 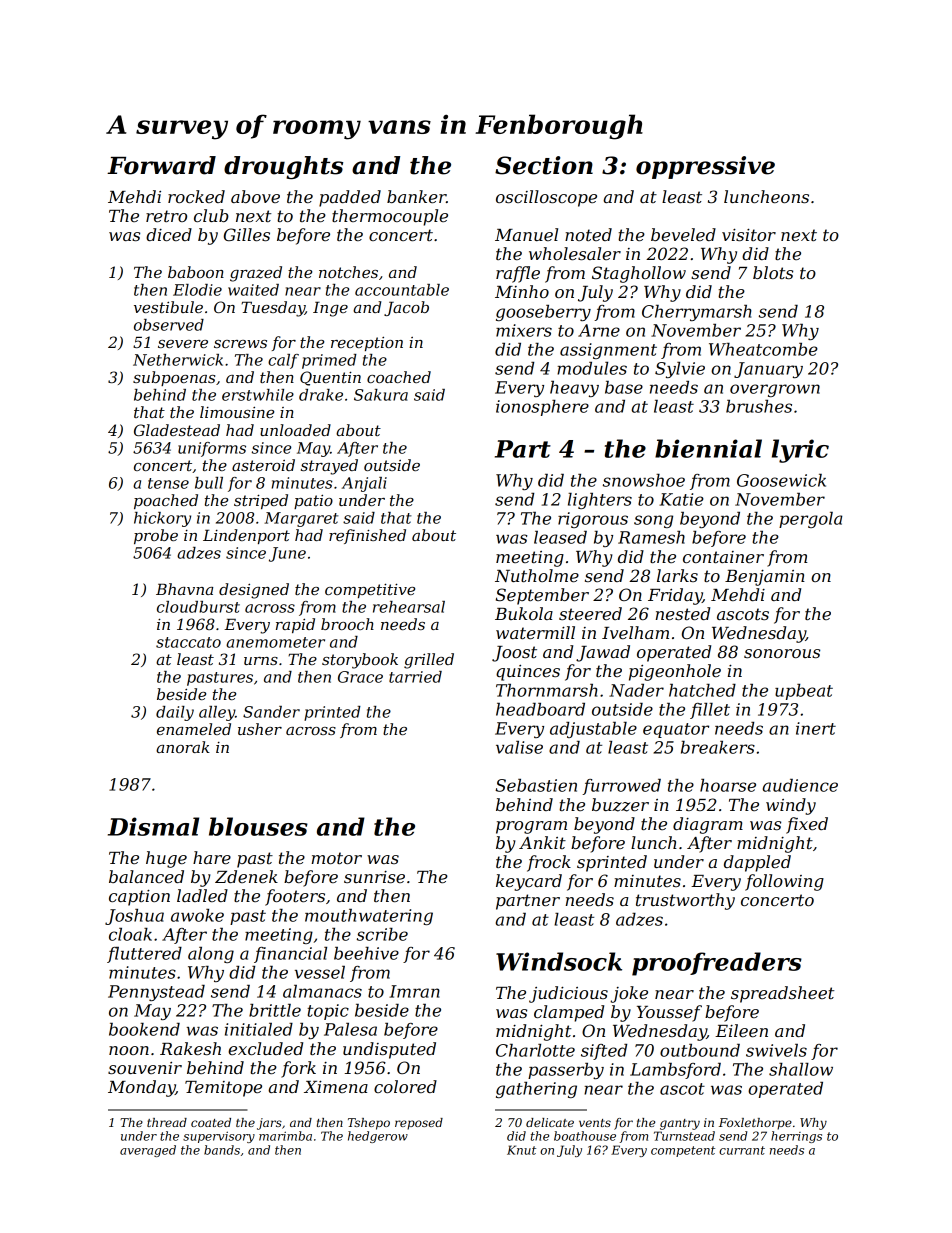 I want to click on blouses, so click(x=258, y=826).
